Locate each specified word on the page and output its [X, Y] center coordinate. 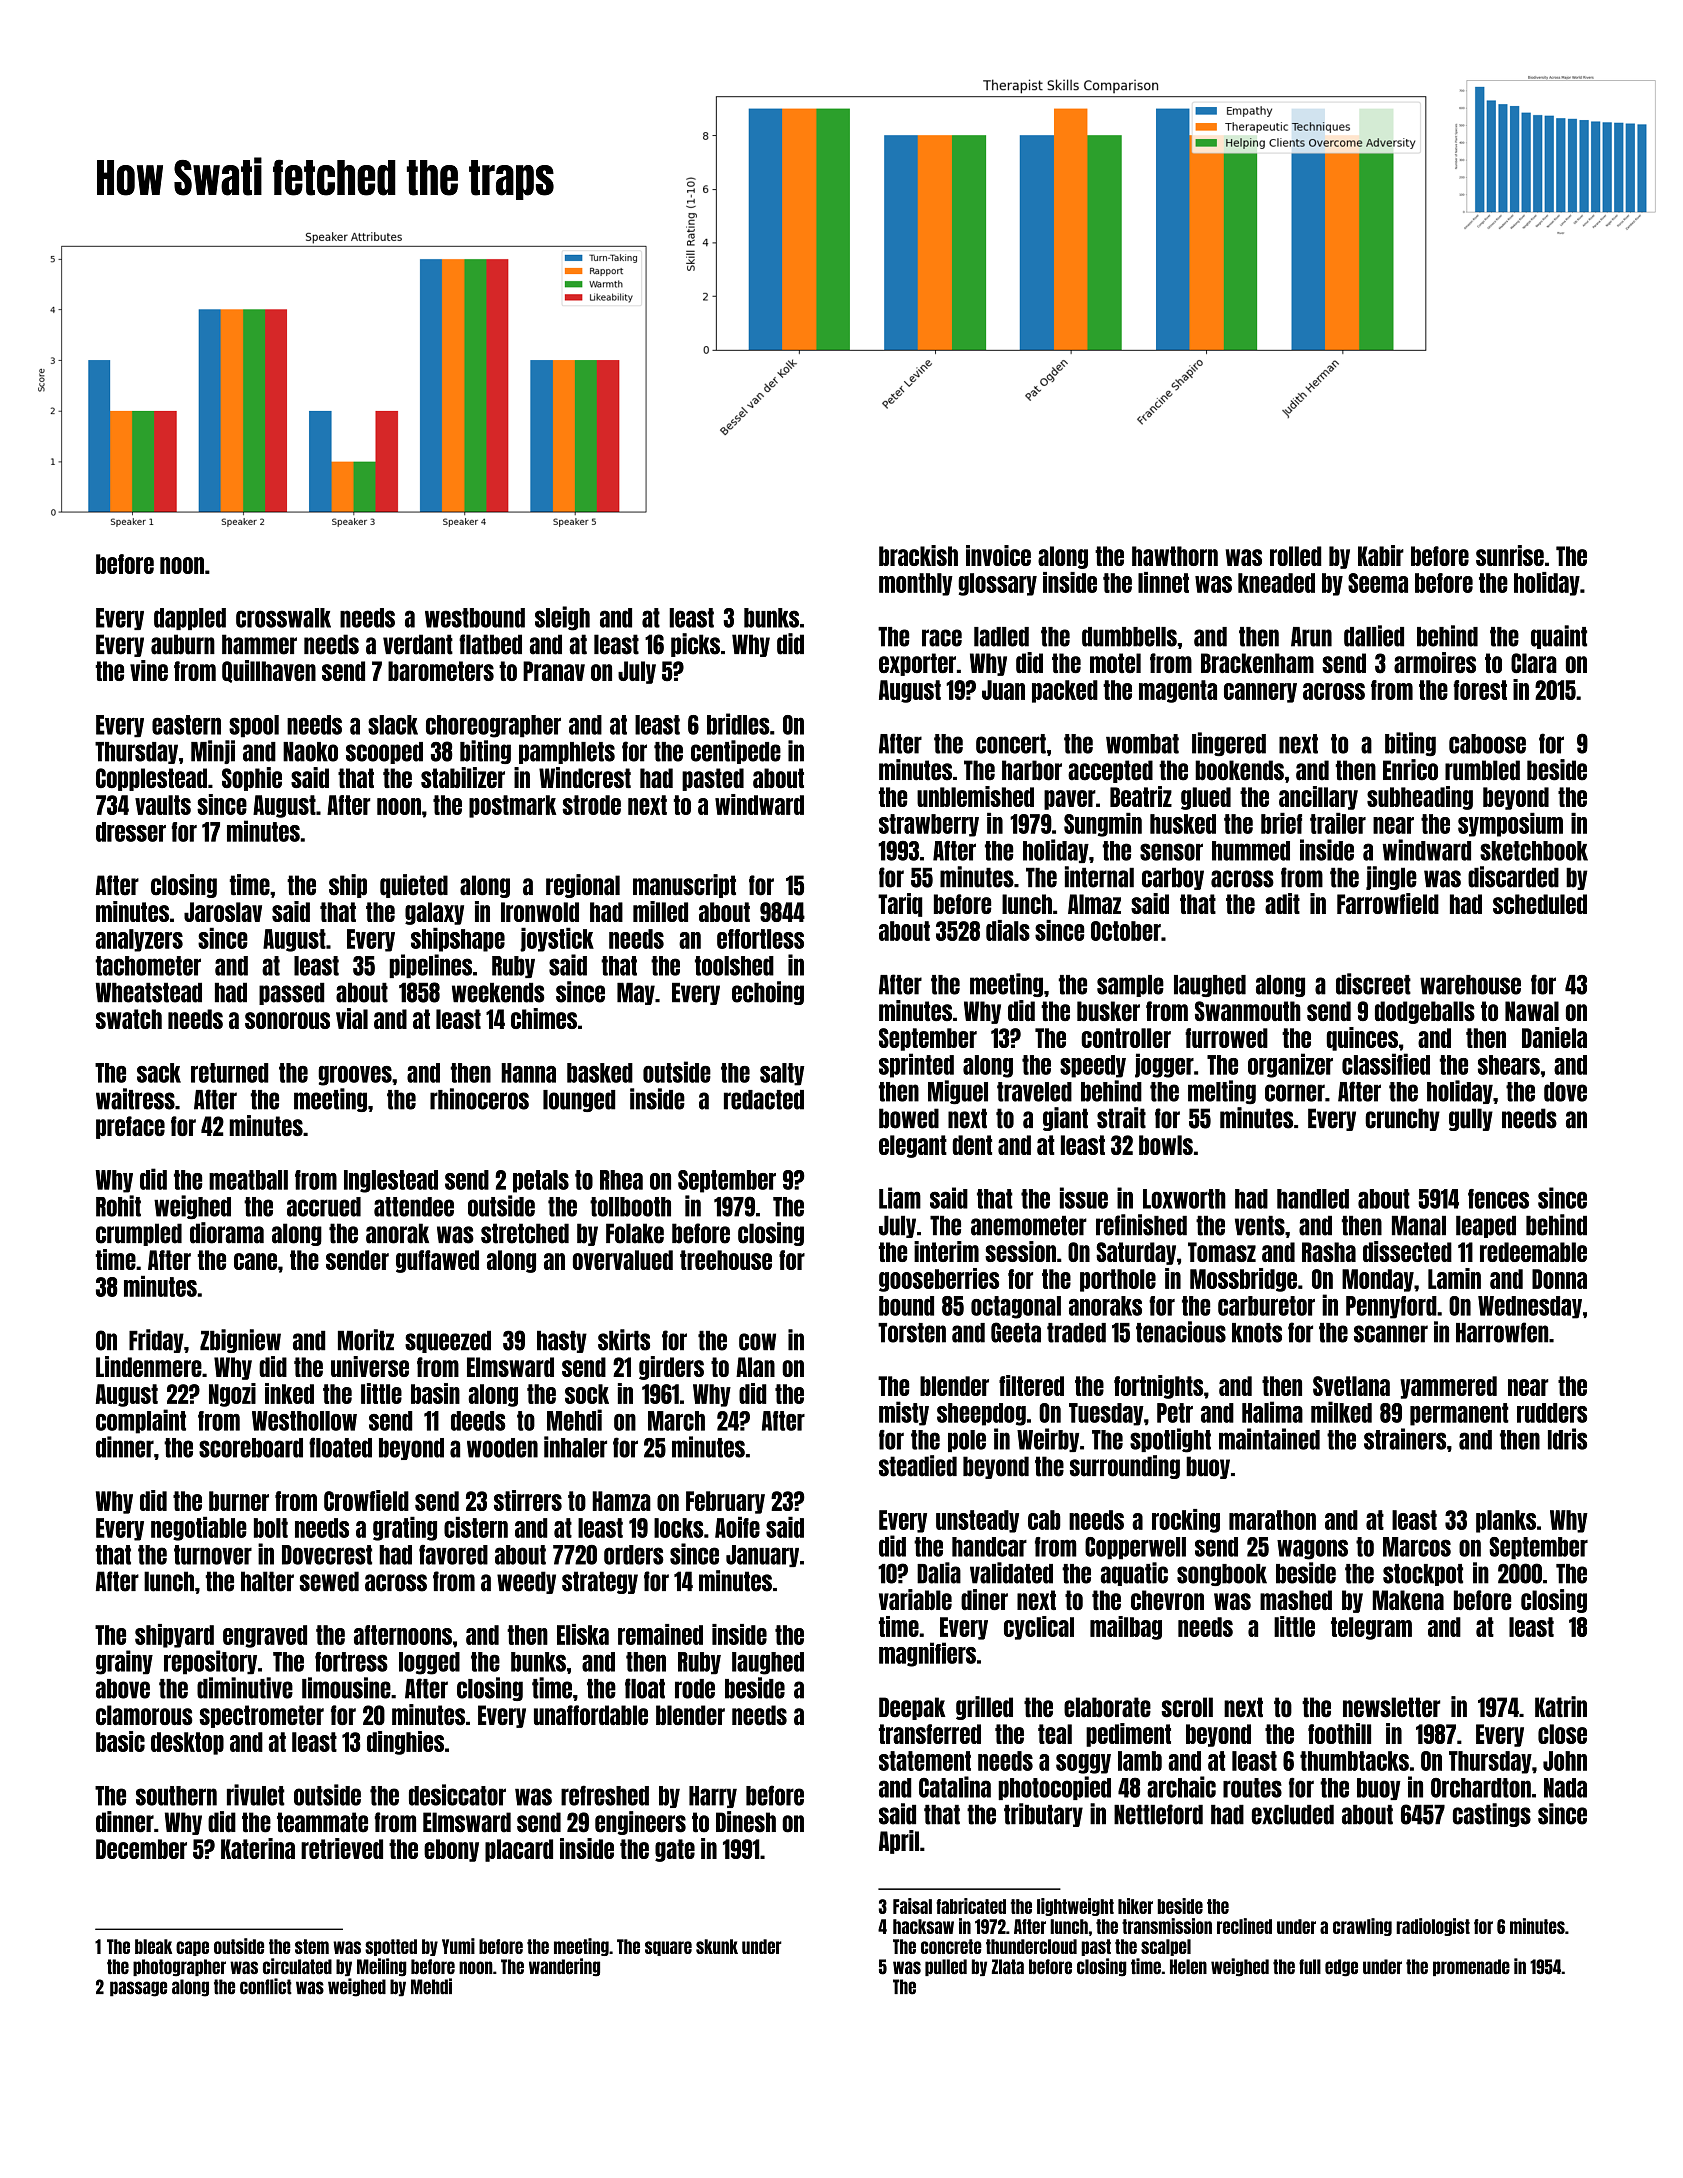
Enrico [1410, 770]
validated [1011, 1573]
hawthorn [1175, 556]
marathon [1272, 1520]
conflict [266, 1986]
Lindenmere [149, 1366]
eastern [186, 725]
